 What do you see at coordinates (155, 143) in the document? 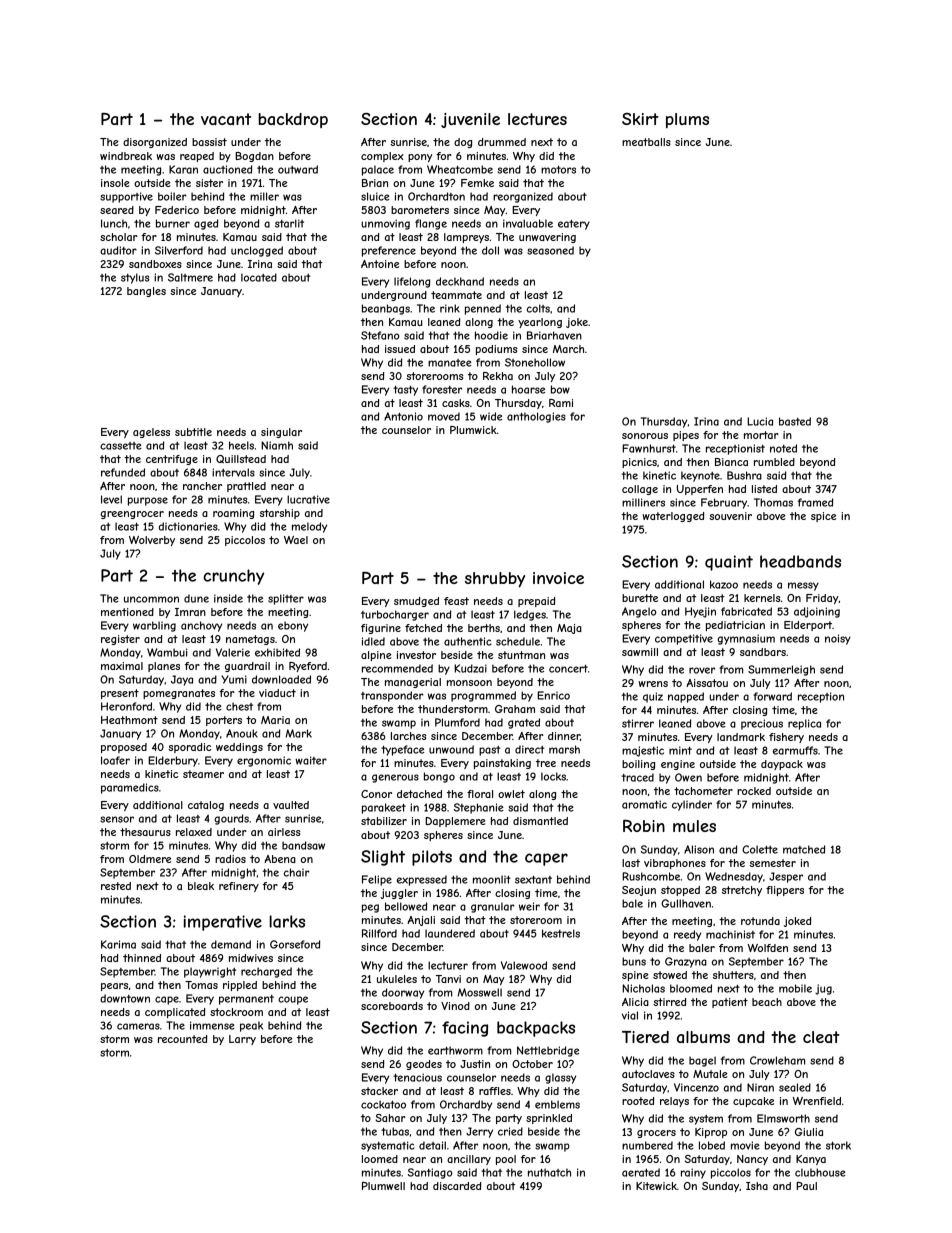
I see `disorganized` at bounding box center [155, 143].
